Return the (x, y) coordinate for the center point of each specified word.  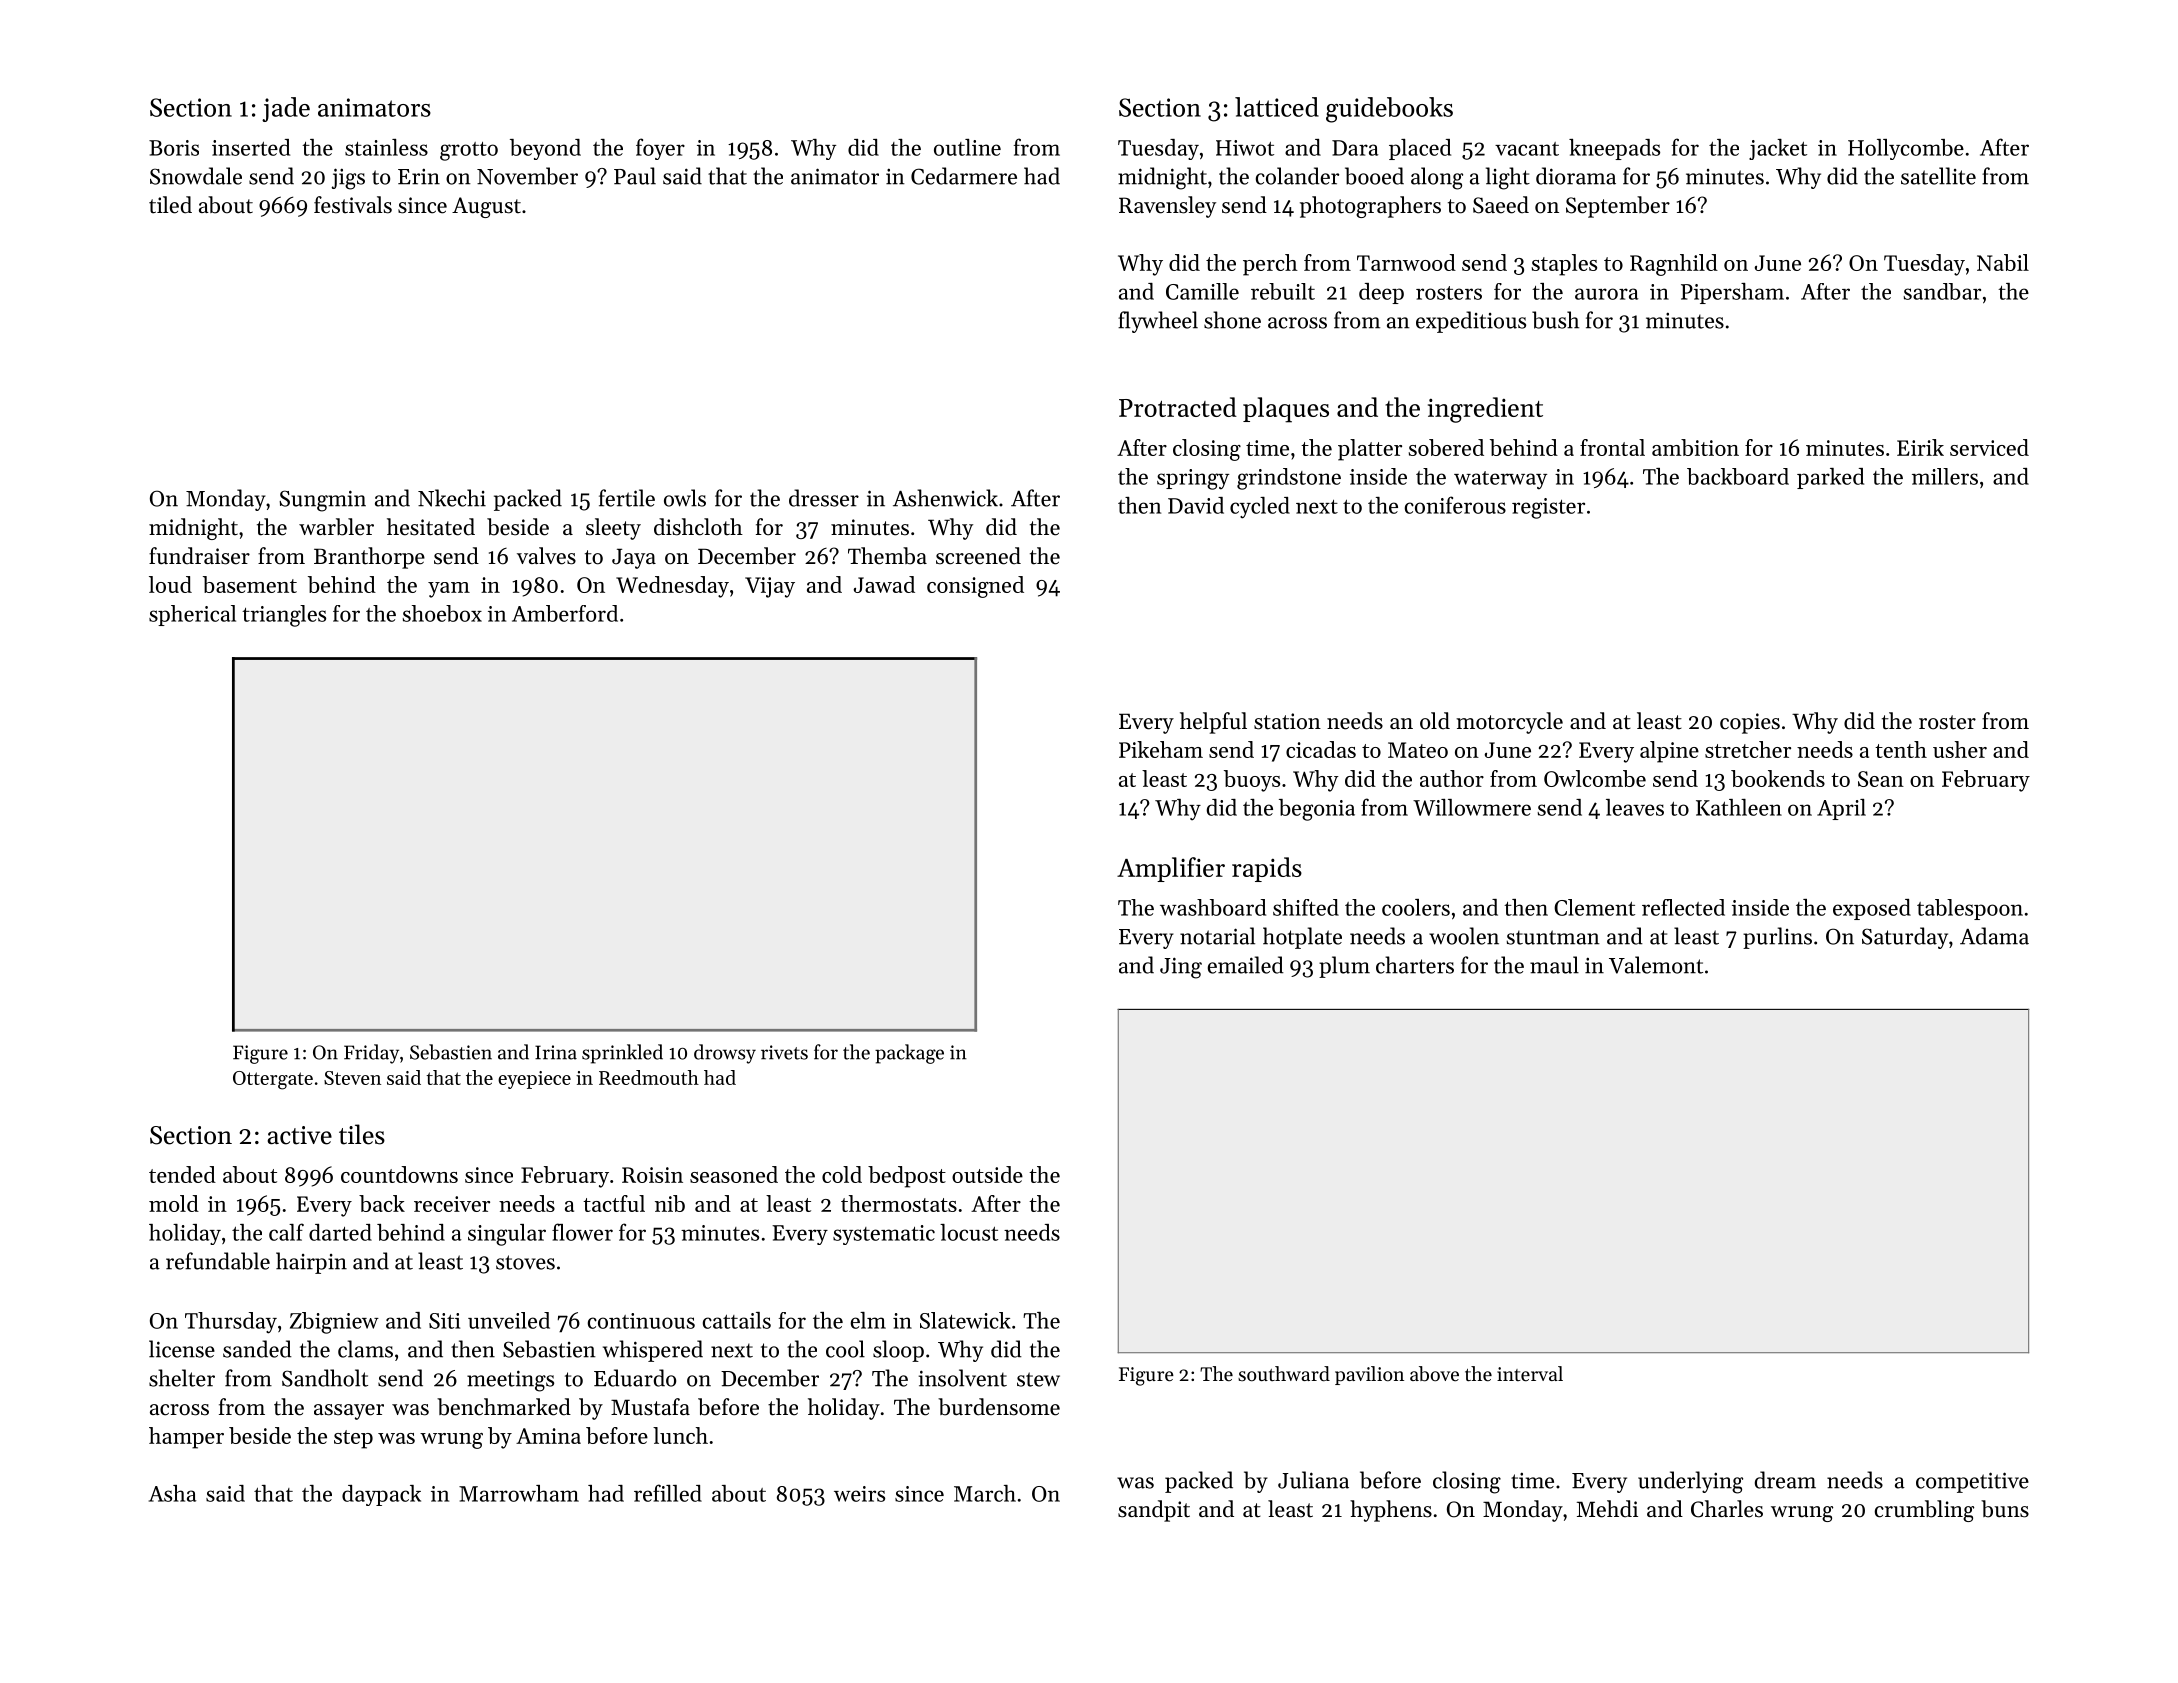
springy (1193, 479)
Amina (548, 1436)
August (486, 207)
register (1548, 508)
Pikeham (1161, 749)
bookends (1778, 778)
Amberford (565, 613)
